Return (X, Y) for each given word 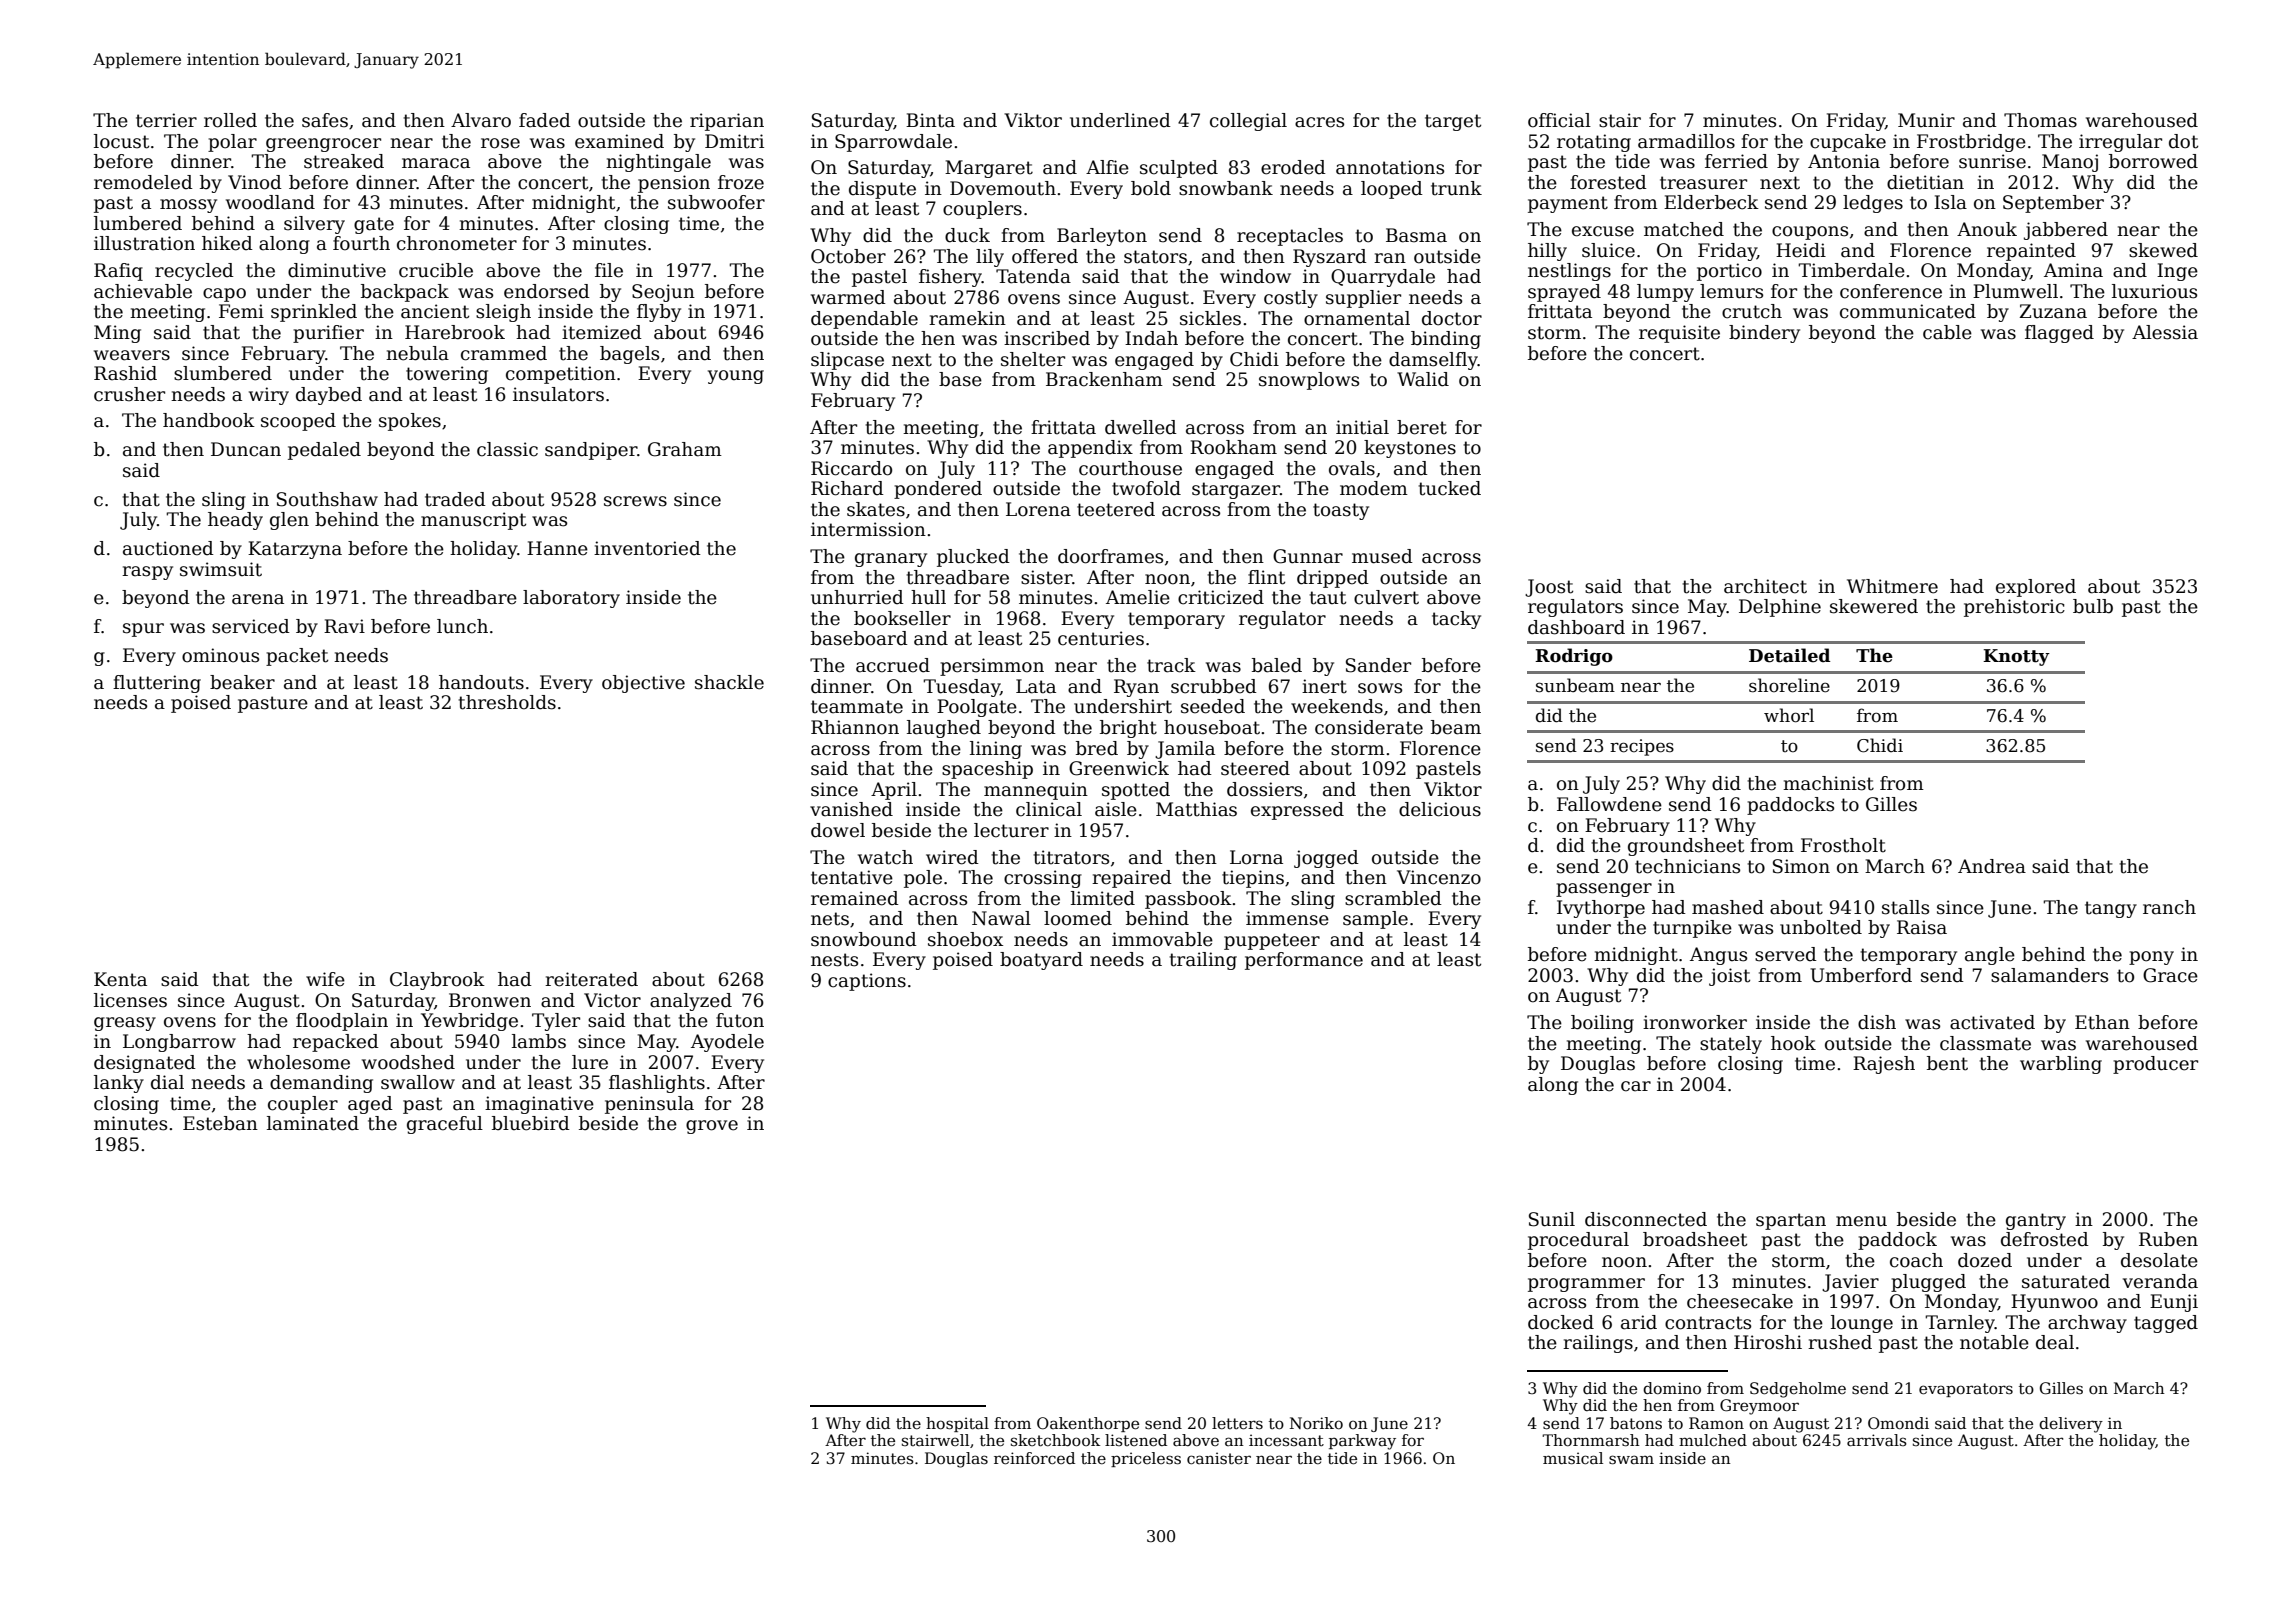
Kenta (120, 979)
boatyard (1041, 961)
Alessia (2165, 332)
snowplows (1309, 381)
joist (1729, 977)
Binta (930, 120)
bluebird (531, 1123)
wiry (269, 396)
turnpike (1692, 929)
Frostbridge (1971, 143)
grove (712, 1127)
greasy (125, 1024)
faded (545, 120)
